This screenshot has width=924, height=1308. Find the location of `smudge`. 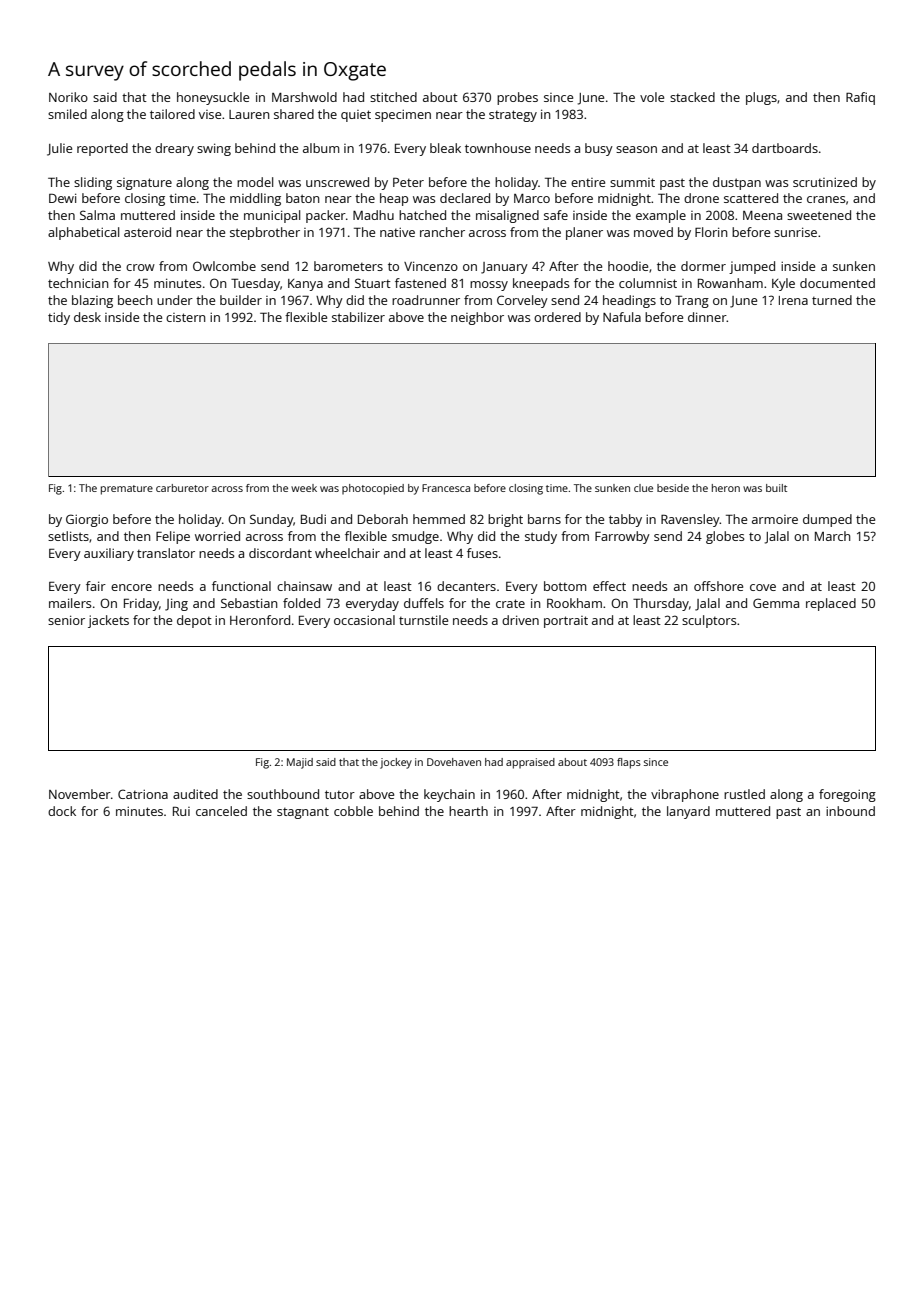

smudge is located at coordinates (415, 537).
